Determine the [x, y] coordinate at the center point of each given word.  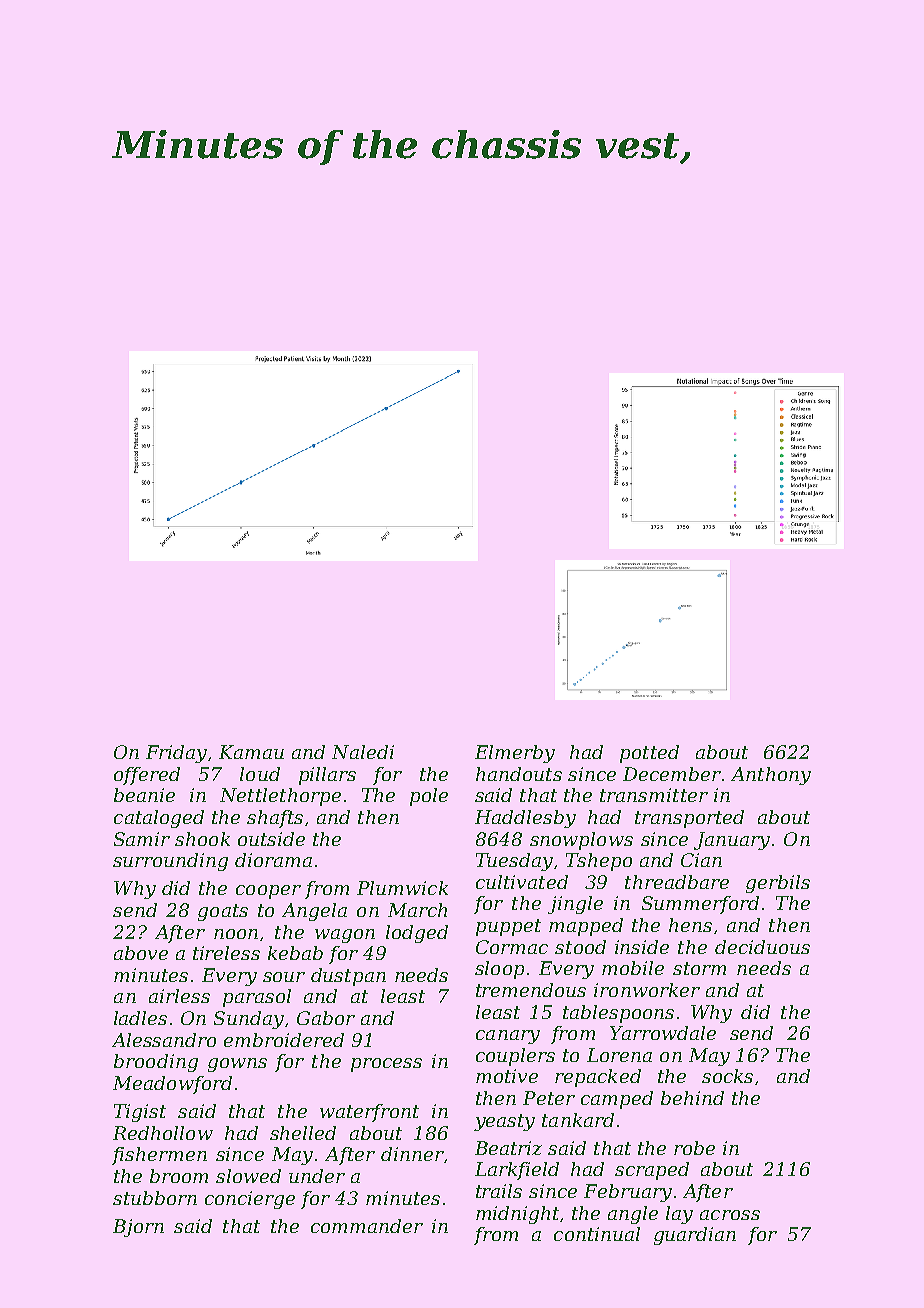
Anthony [771, 776]
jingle [575, 905]
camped [617, 1100]
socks [727, 1076]
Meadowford [172, 1085]
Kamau [251, 752]
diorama [273, 860]
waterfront [369, 1113]
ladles [140, 1018]
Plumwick [402, 888]
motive [507, 1076]
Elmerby [515, 754]
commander [367, 1226]
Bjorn [138, 1228]
